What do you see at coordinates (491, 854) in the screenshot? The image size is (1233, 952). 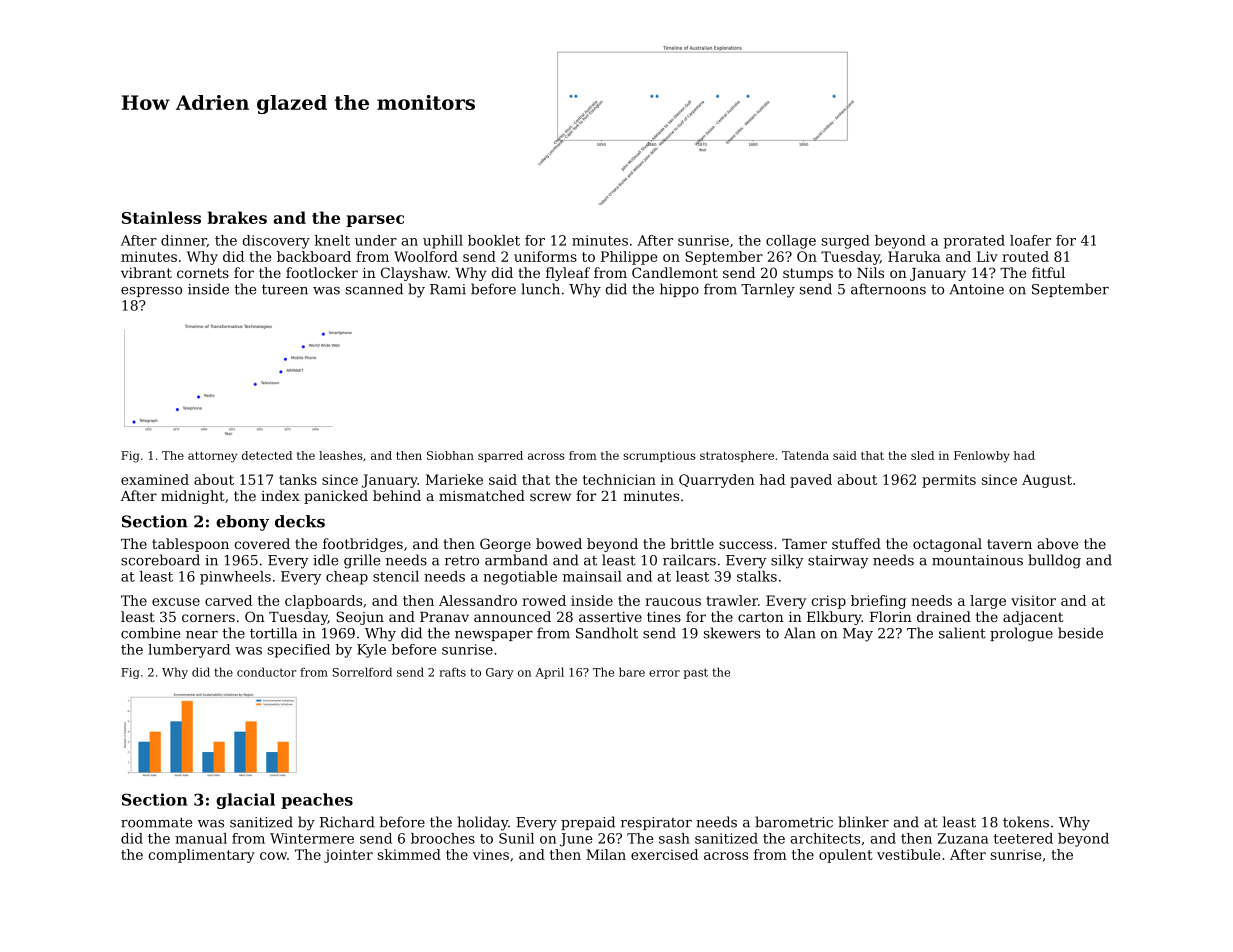 I see `vines` at bounding box center [491, 854].
